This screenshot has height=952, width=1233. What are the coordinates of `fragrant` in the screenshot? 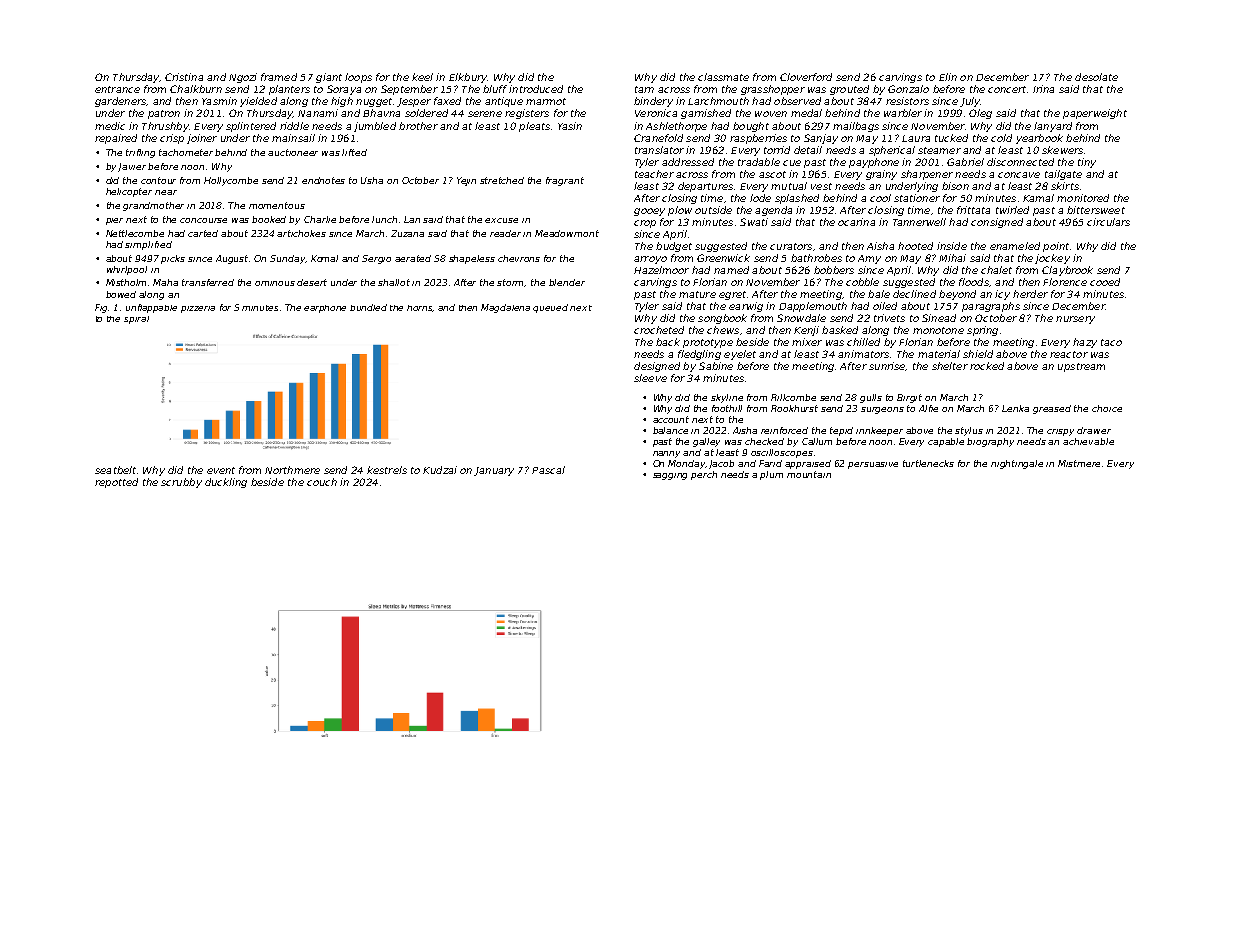 It's located at (565, 181).
